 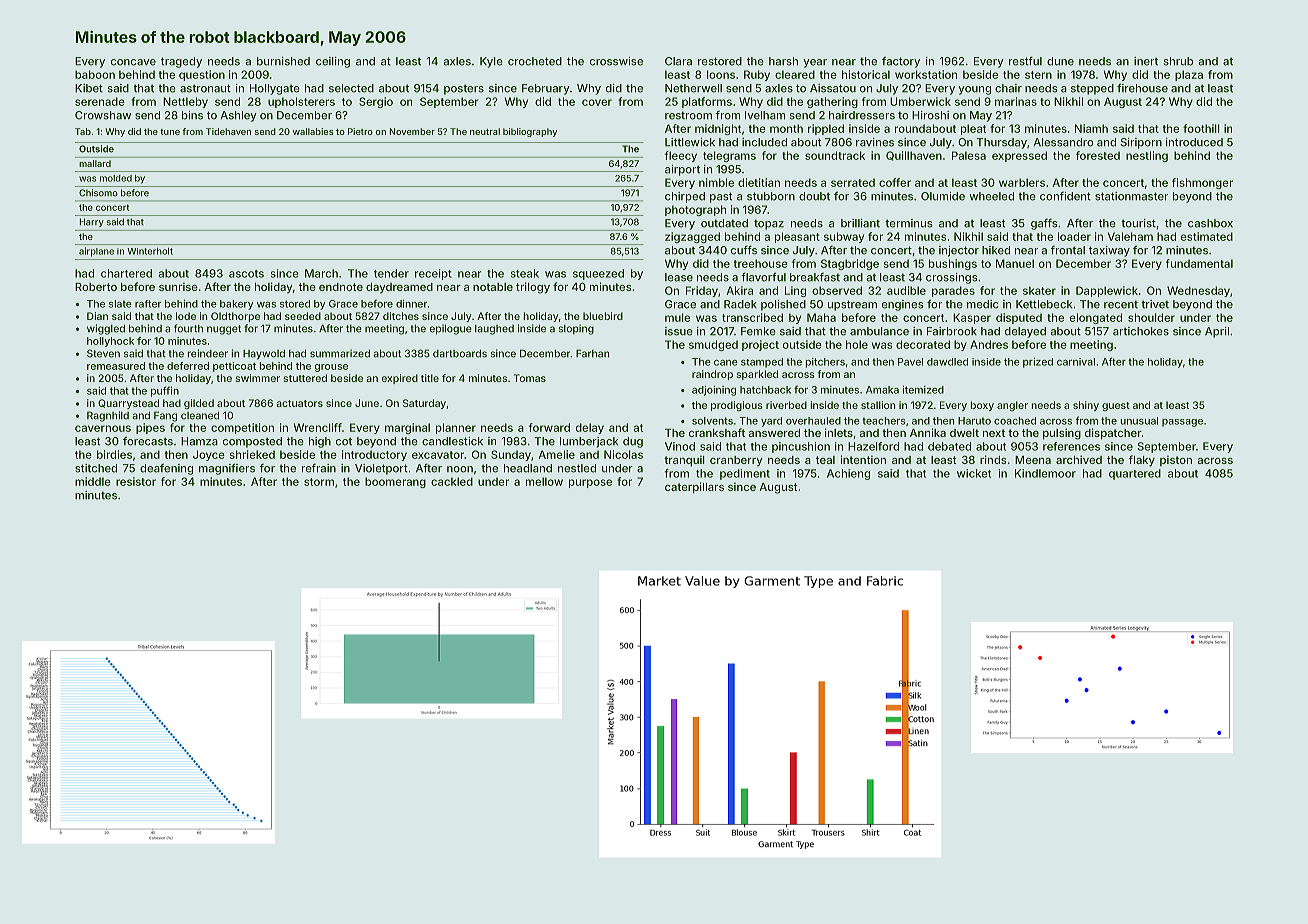 I want to click on photograph, so click(x=695, y=210).
